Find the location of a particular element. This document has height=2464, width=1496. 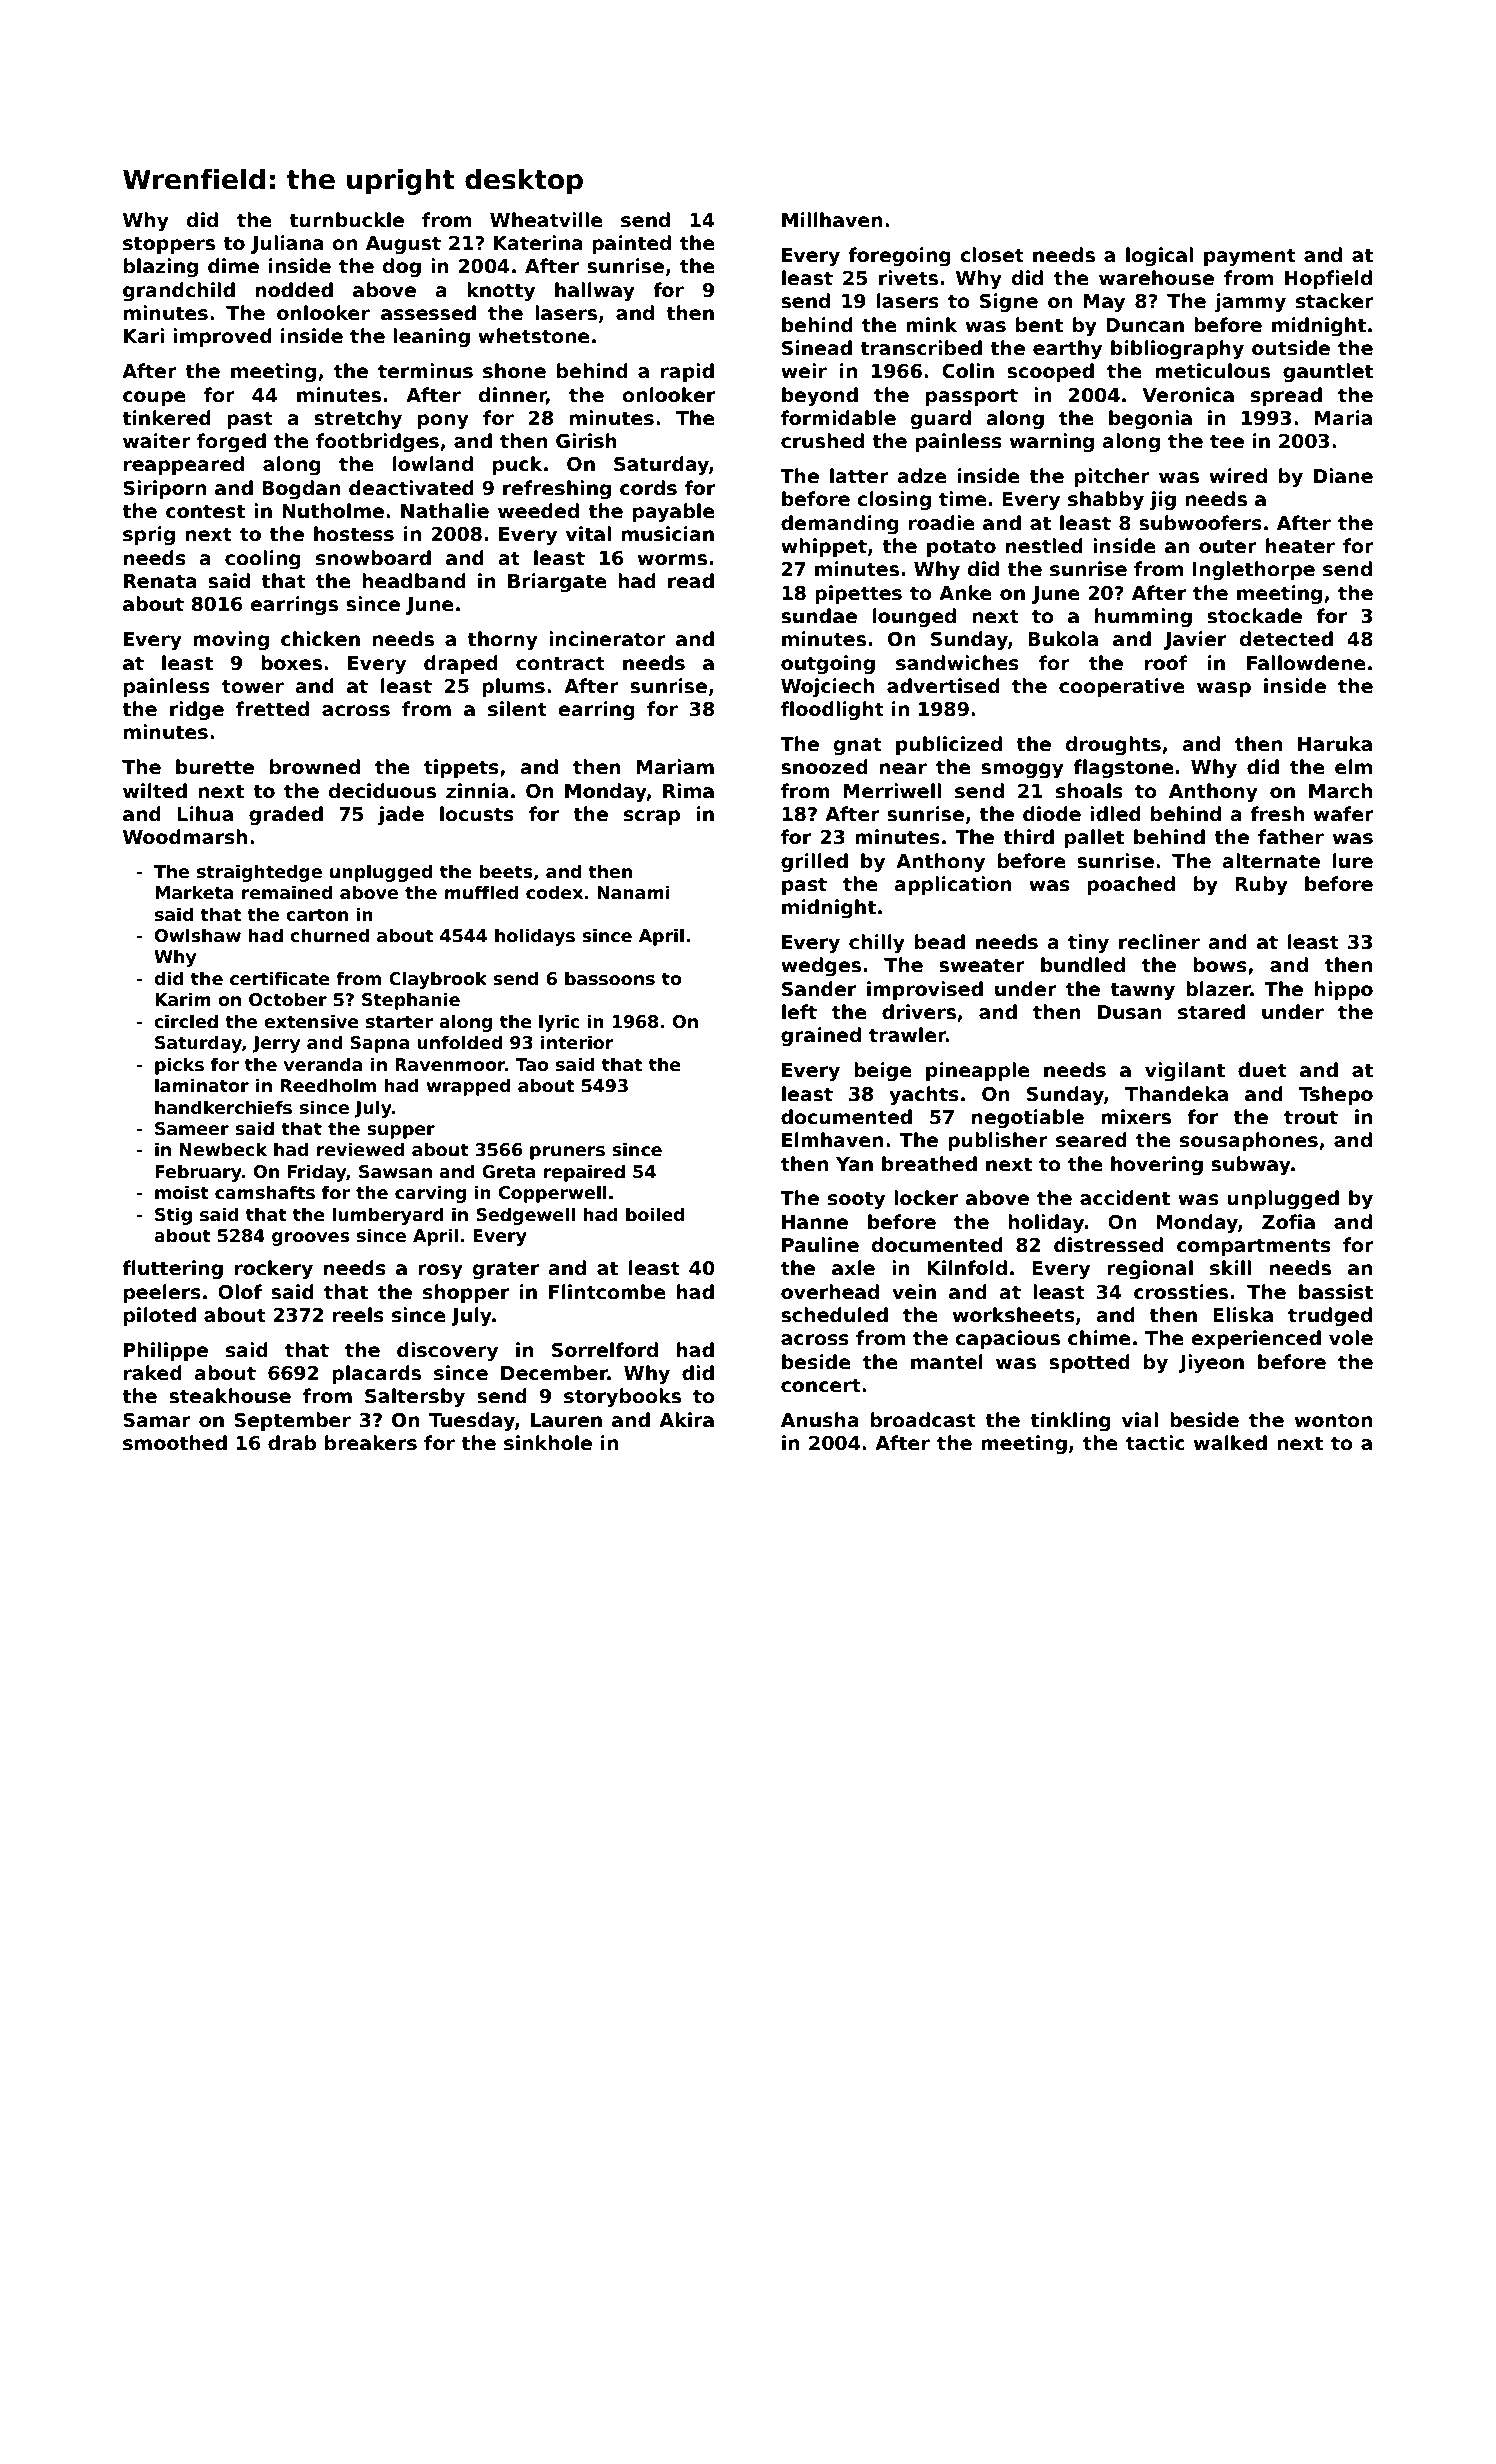

outer is located at coordinates (1228, 546).
